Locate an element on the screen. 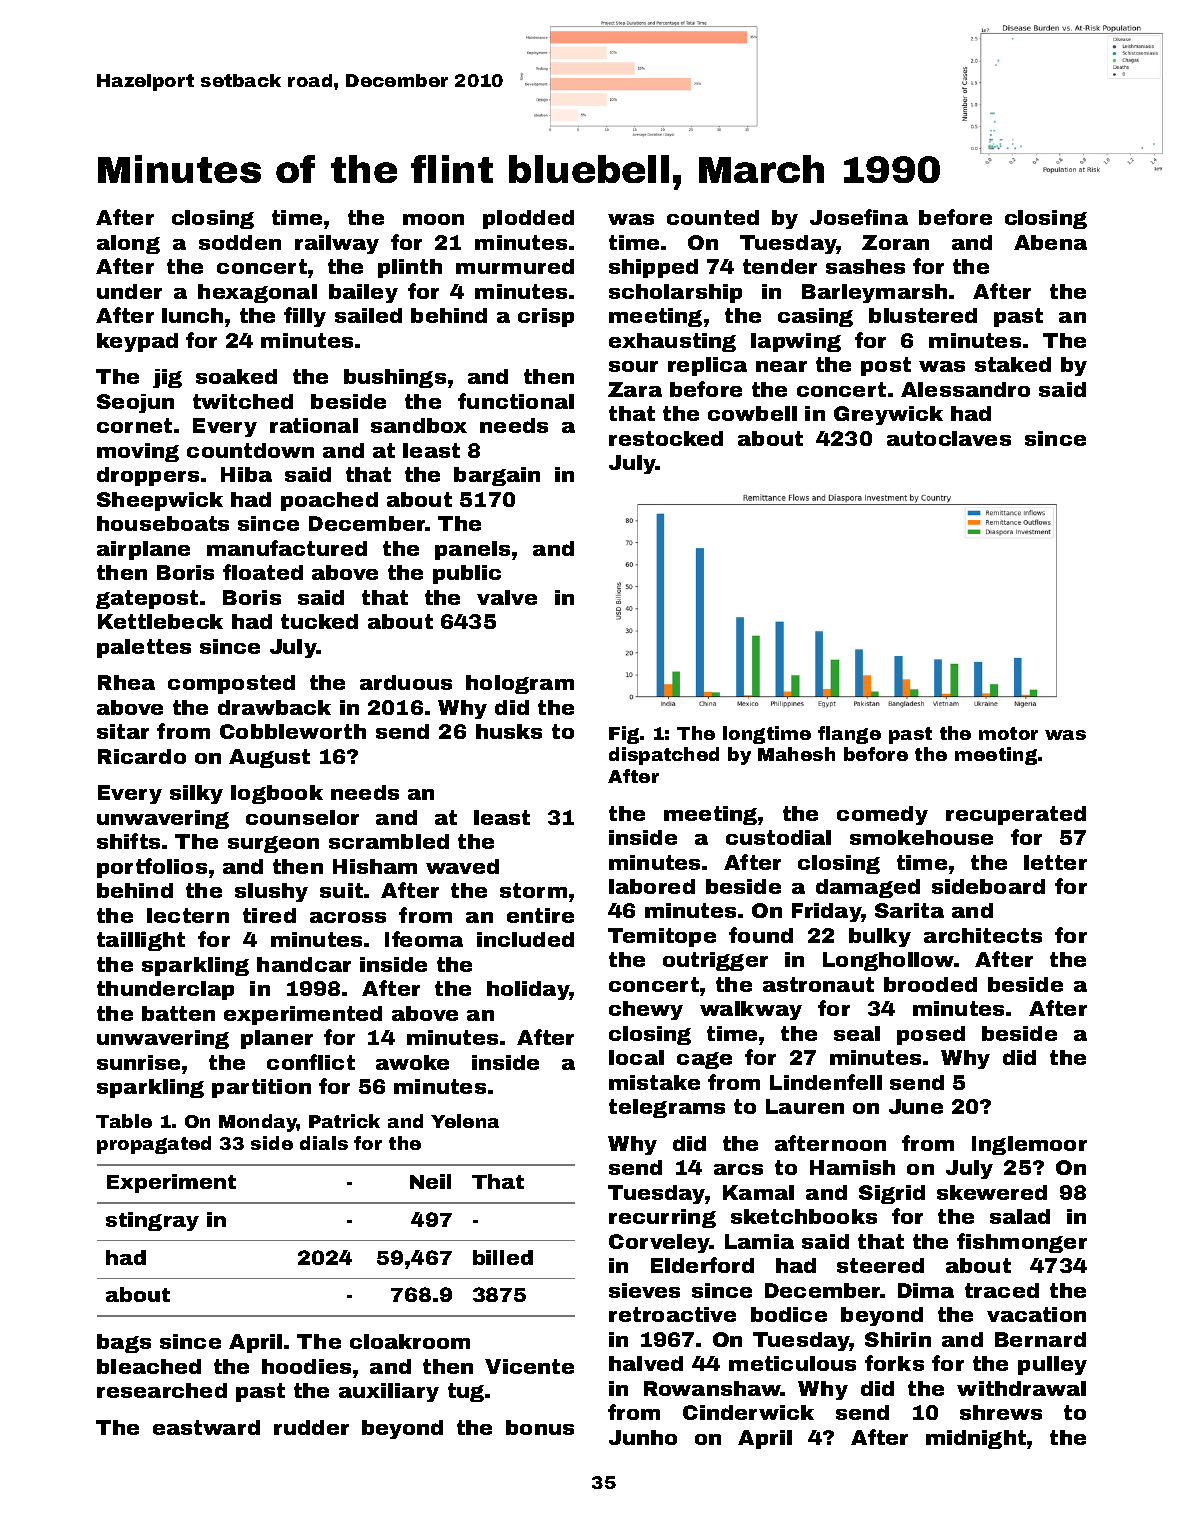 This screenshot has width=1184, height=1532. dispatched is located at coordinates (664, 756).
